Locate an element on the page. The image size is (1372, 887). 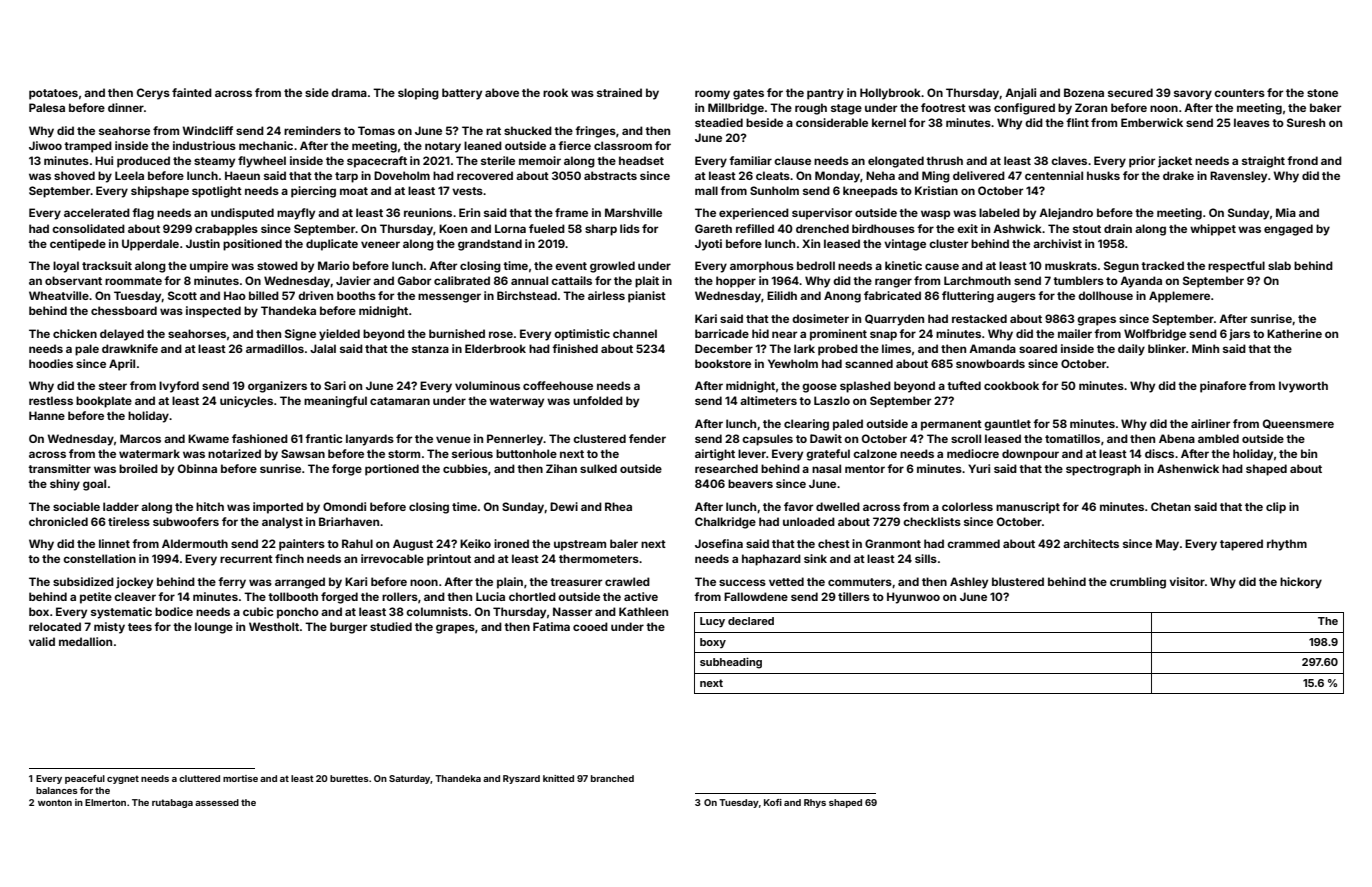
drain is located at coordinates (1118, 228).
